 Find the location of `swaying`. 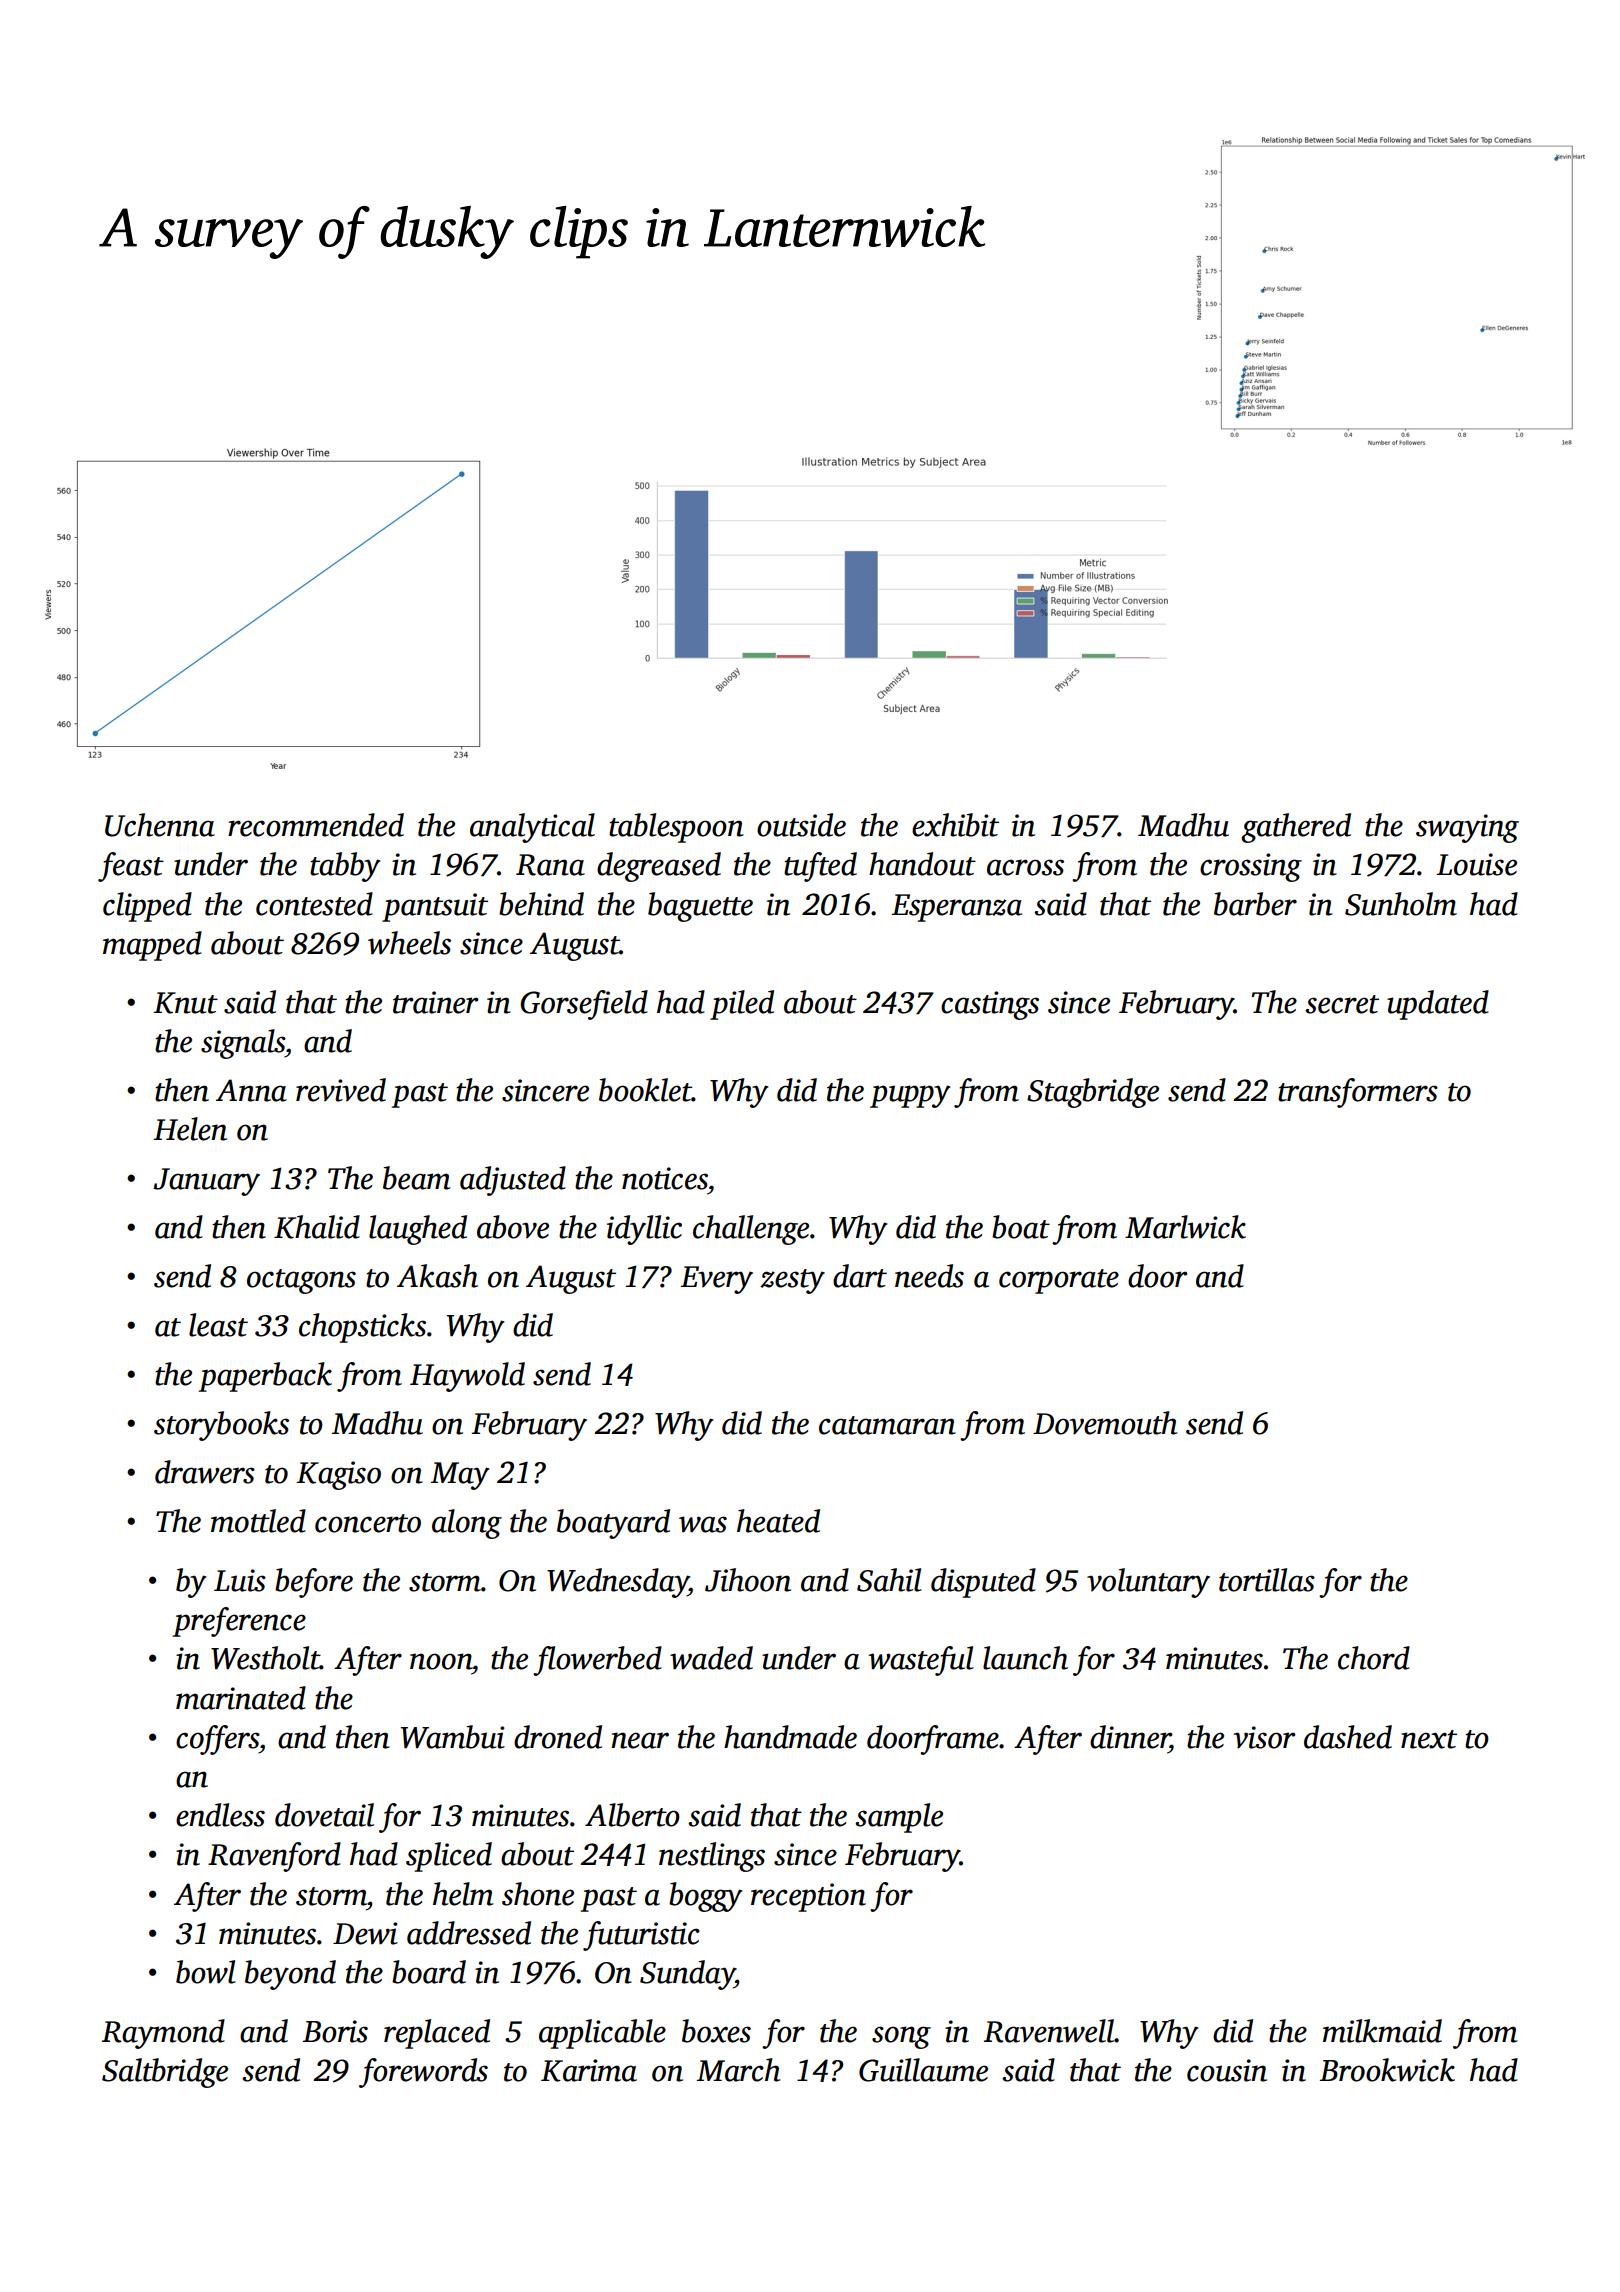

swaying is located at coordinates (1467, 828).
